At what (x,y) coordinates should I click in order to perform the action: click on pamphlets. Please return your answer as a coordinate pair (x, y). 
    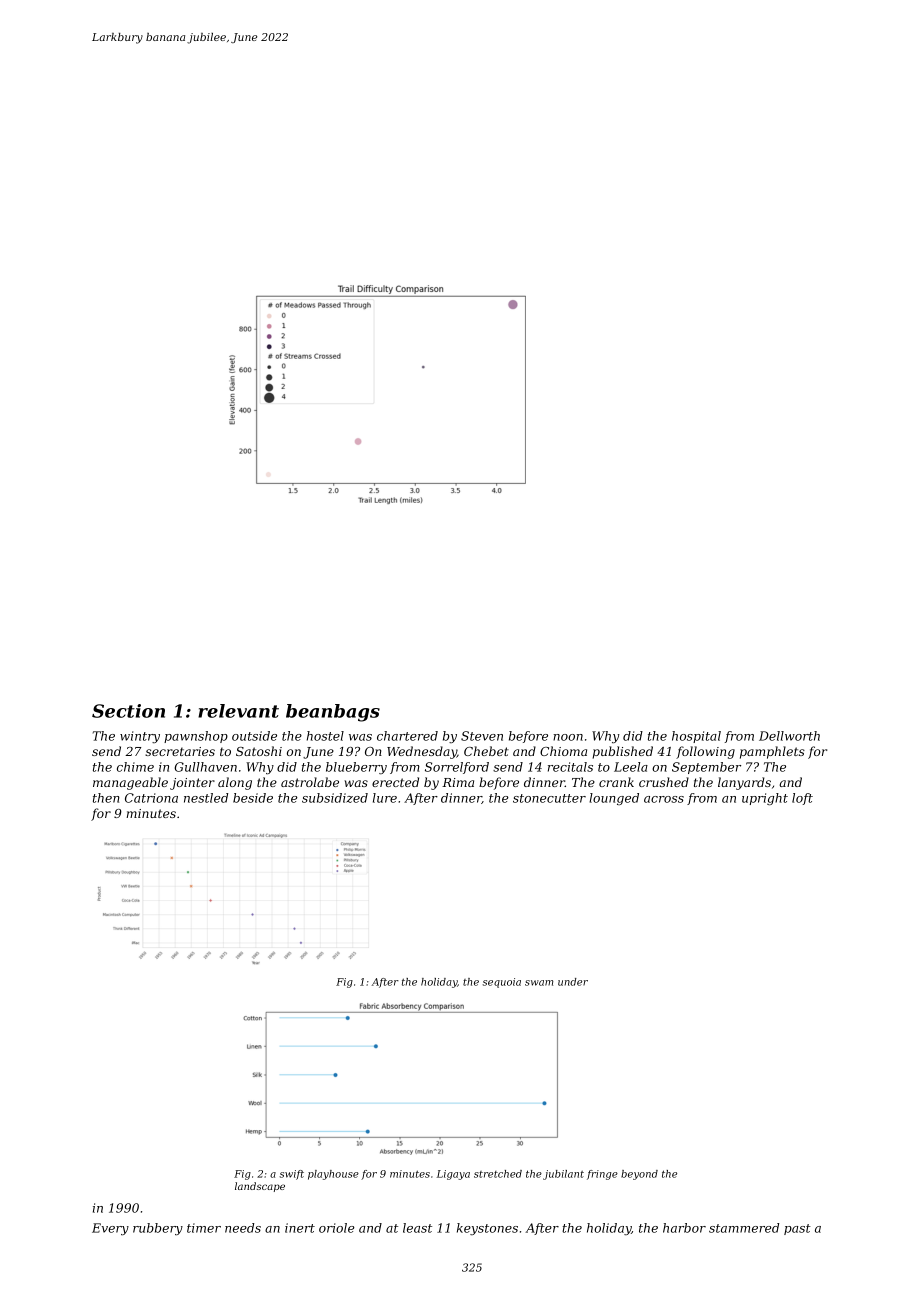
    Looking at the image, I should click on (772, 752).
